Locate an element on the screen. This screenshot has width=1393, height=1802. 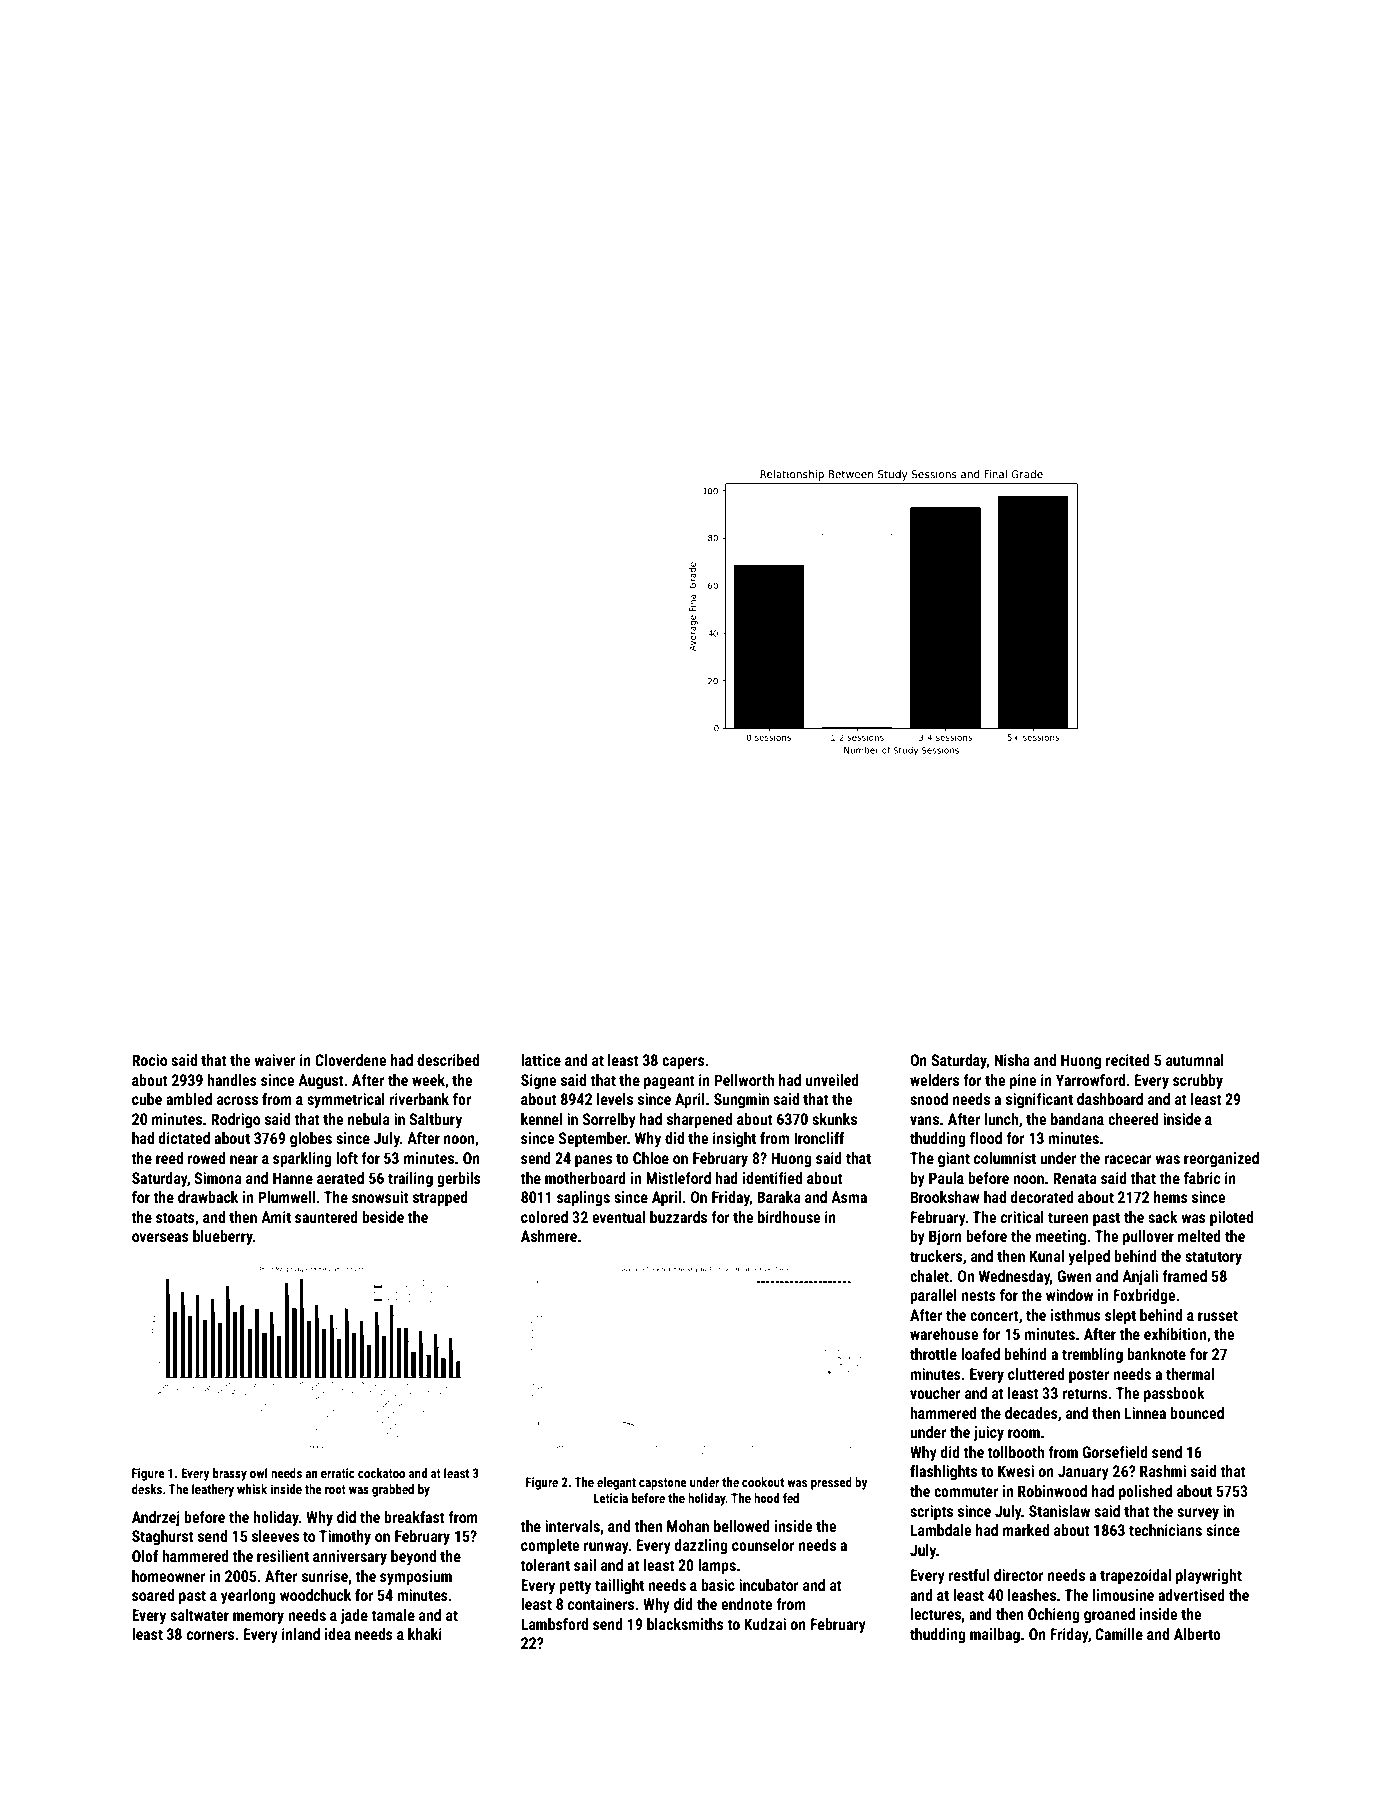
beyond is located at coordinates (413, 1557).
